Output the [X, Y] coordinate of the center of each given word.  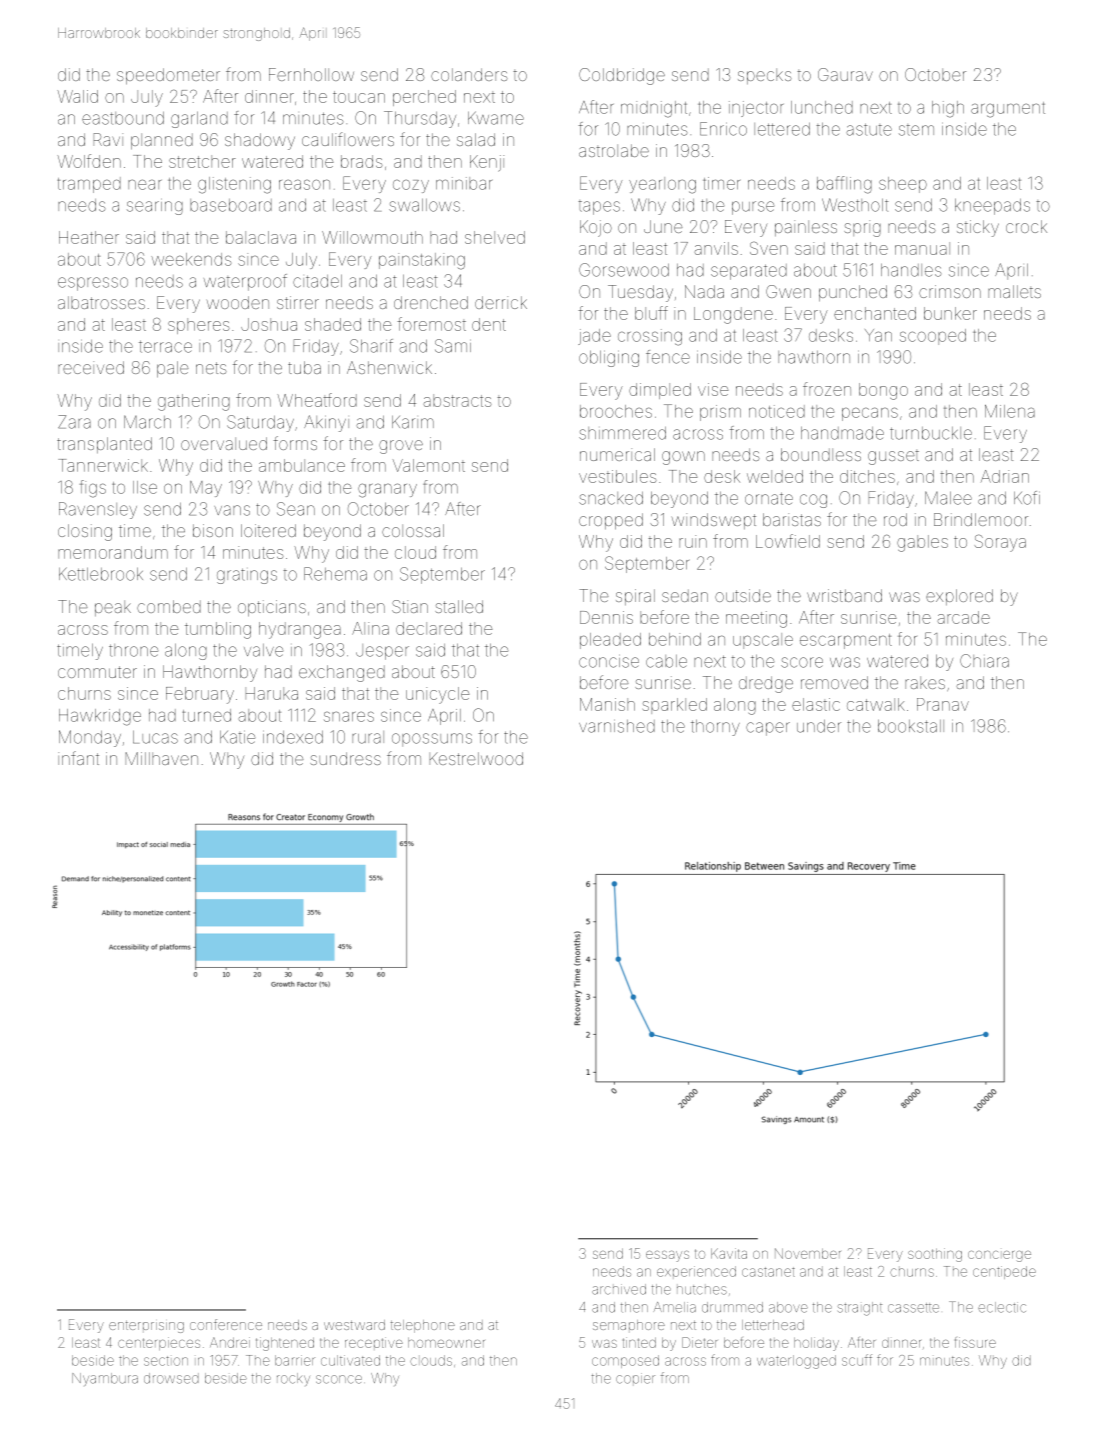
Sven [769, 248]
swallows [424, 205]
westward [354, 1325]
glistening [234, 185]
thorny [715, 728]
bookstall [911, 726]
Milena [1010, 411]
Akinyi [326, 423]
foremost [431, 324]
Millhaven [161, 758]
